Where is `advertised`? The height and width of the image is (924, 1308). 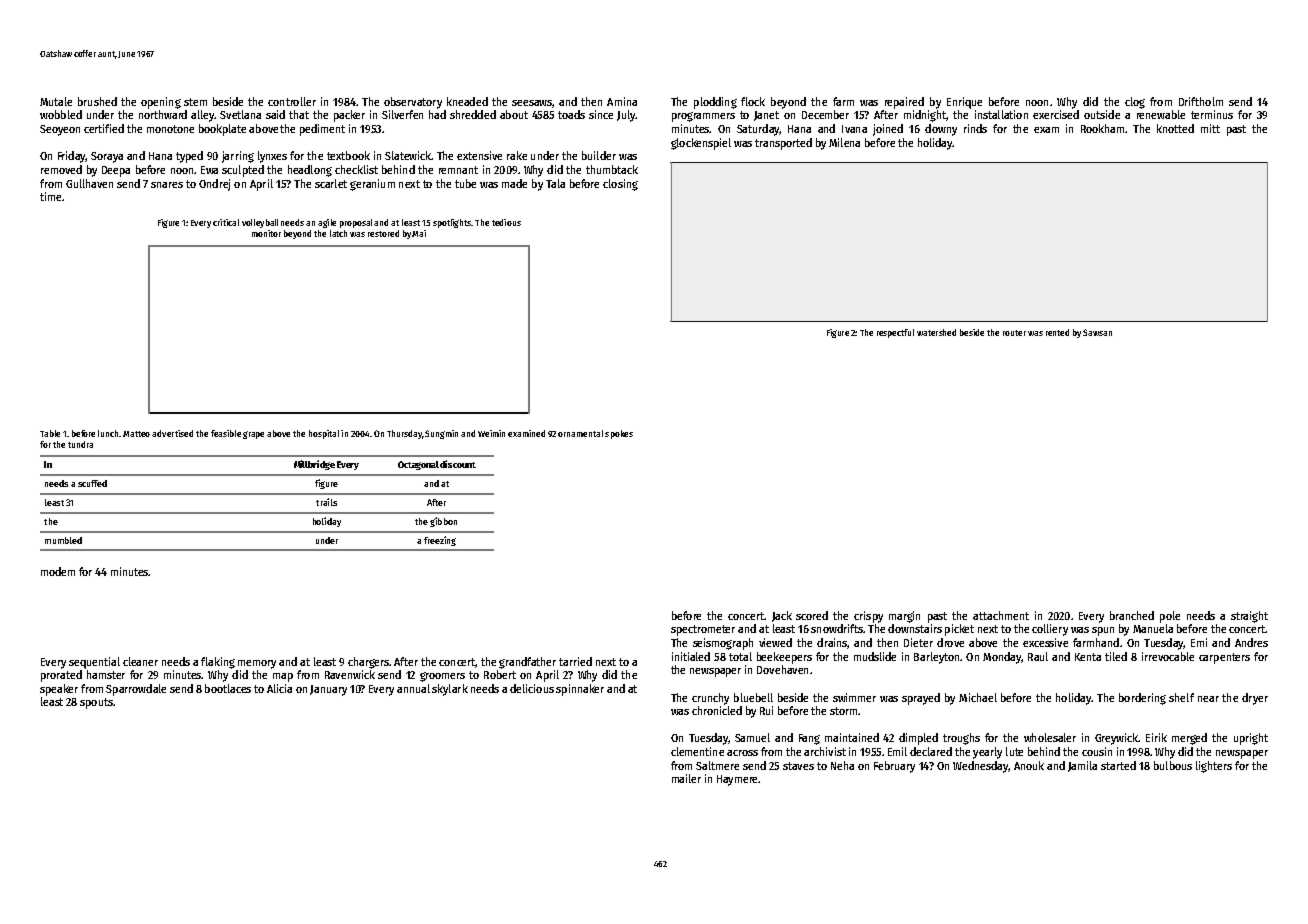
advertised is located at coordinates (172, 433).
